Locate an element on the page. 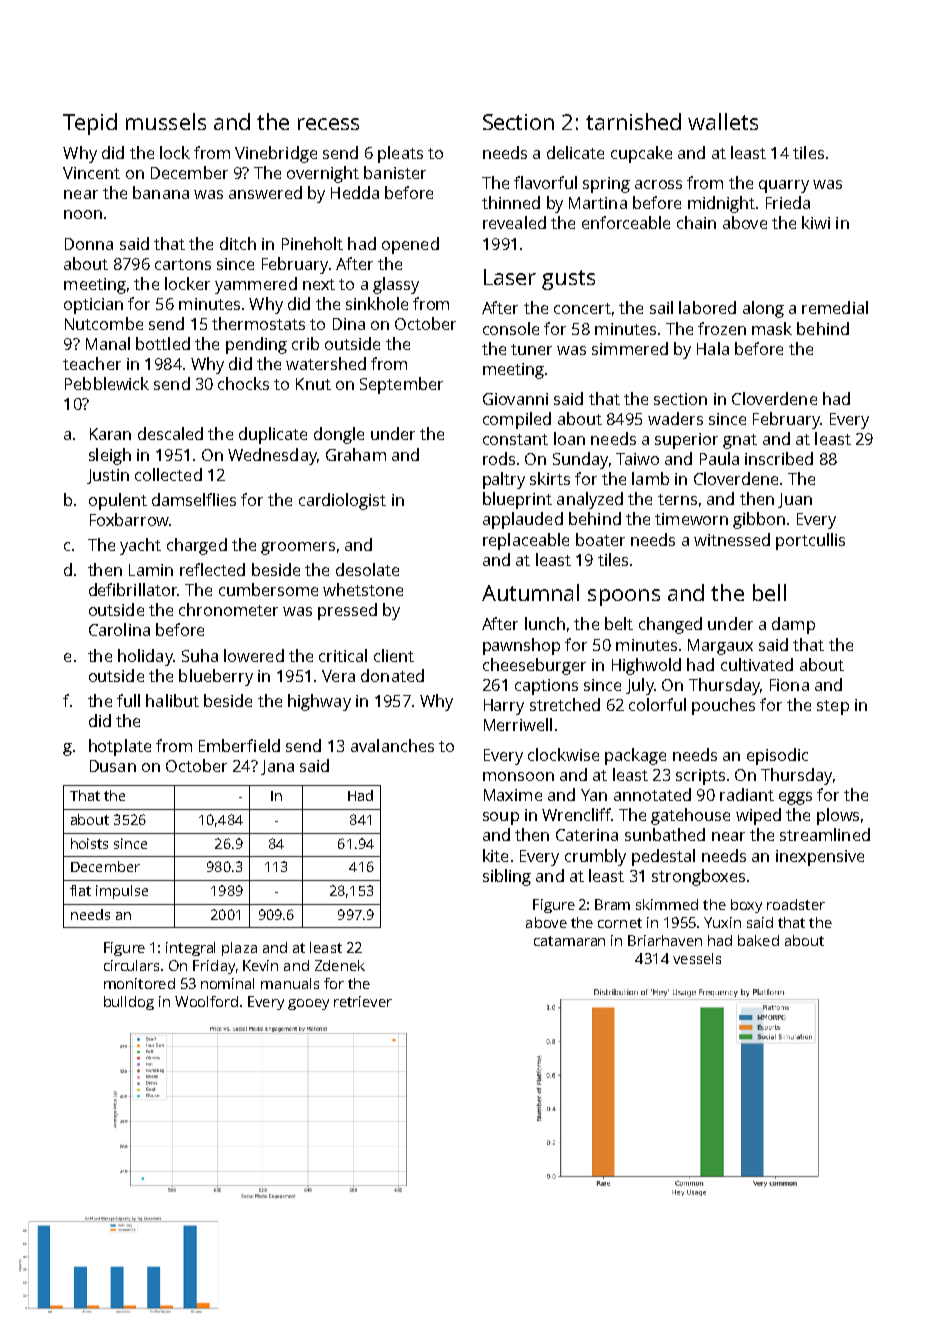 This page has height=1334, width=939. blueberry is located at coordinates (216, 677).
